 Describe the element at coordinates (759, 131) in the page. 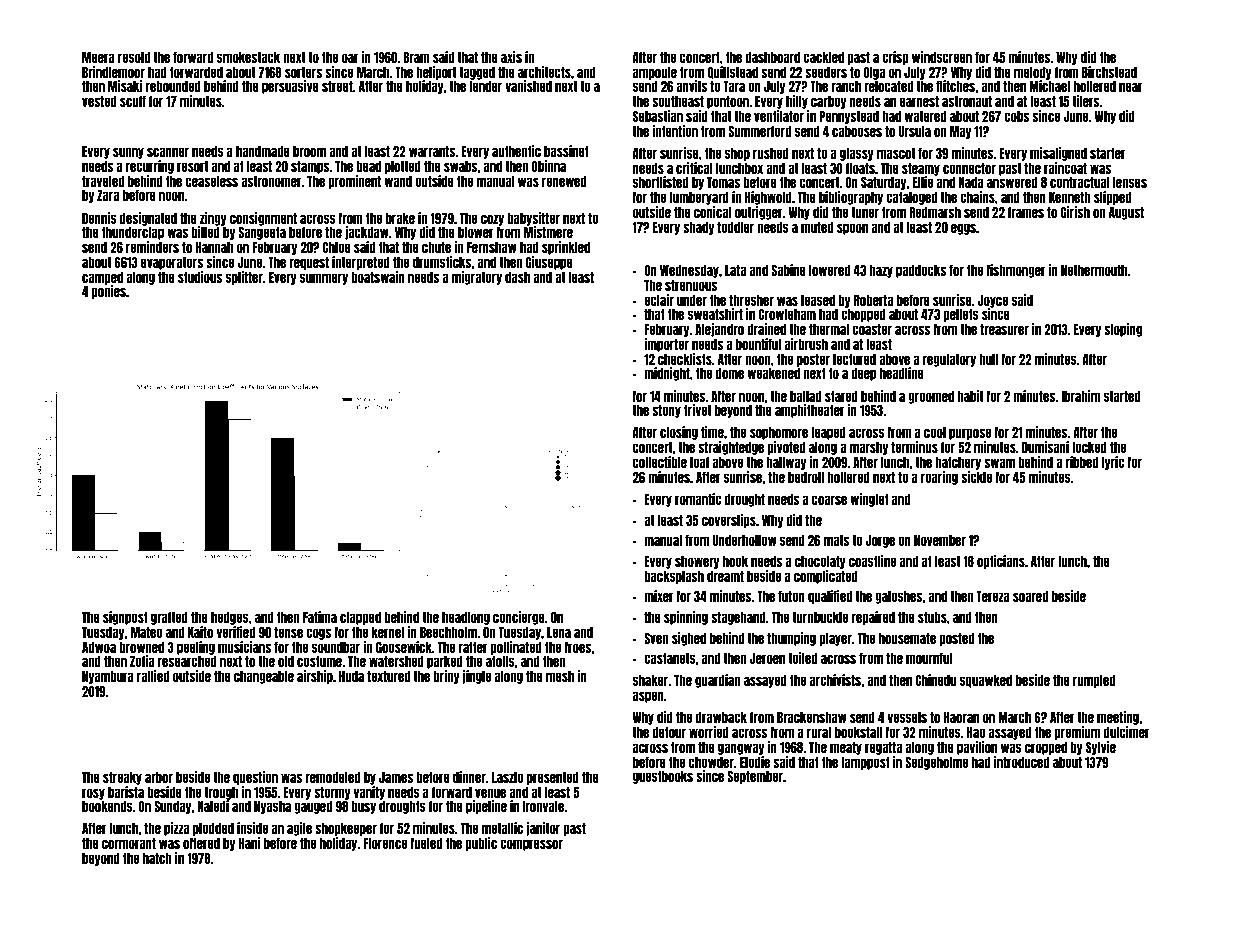

I see `Summerford` at that location.
